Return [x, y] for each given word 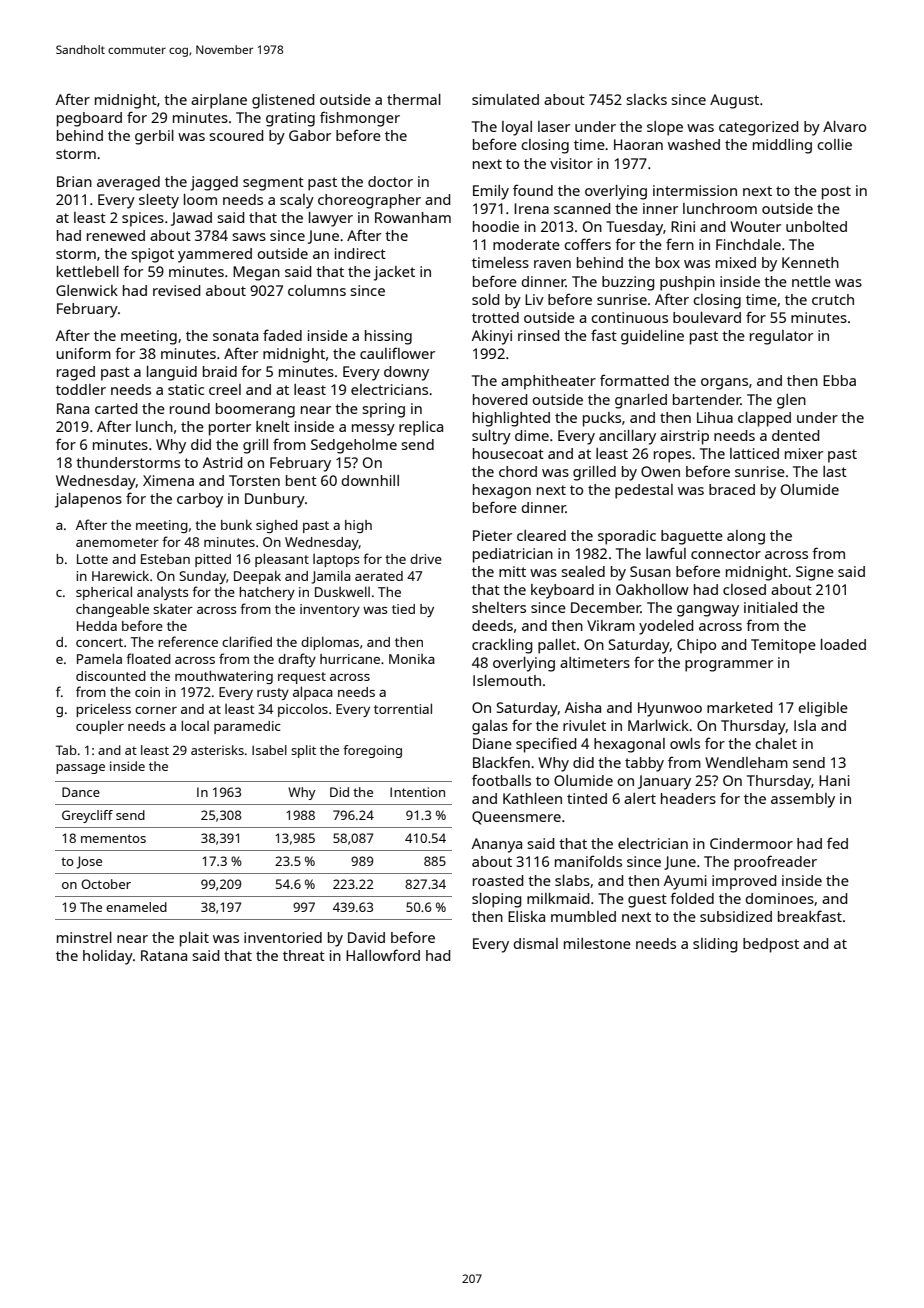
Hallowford [383, 955]
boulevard [707, 317]
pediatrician [513, 555]
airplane [219, 101]
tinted [587, 798]
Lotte [92, 559]
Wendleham [746, 762]
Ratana [164, 955]
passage [80, 769]
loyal [517, 128]
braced [732, 489]
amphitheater [548, 382]
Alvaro [844, 126]
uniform [83, 353]
